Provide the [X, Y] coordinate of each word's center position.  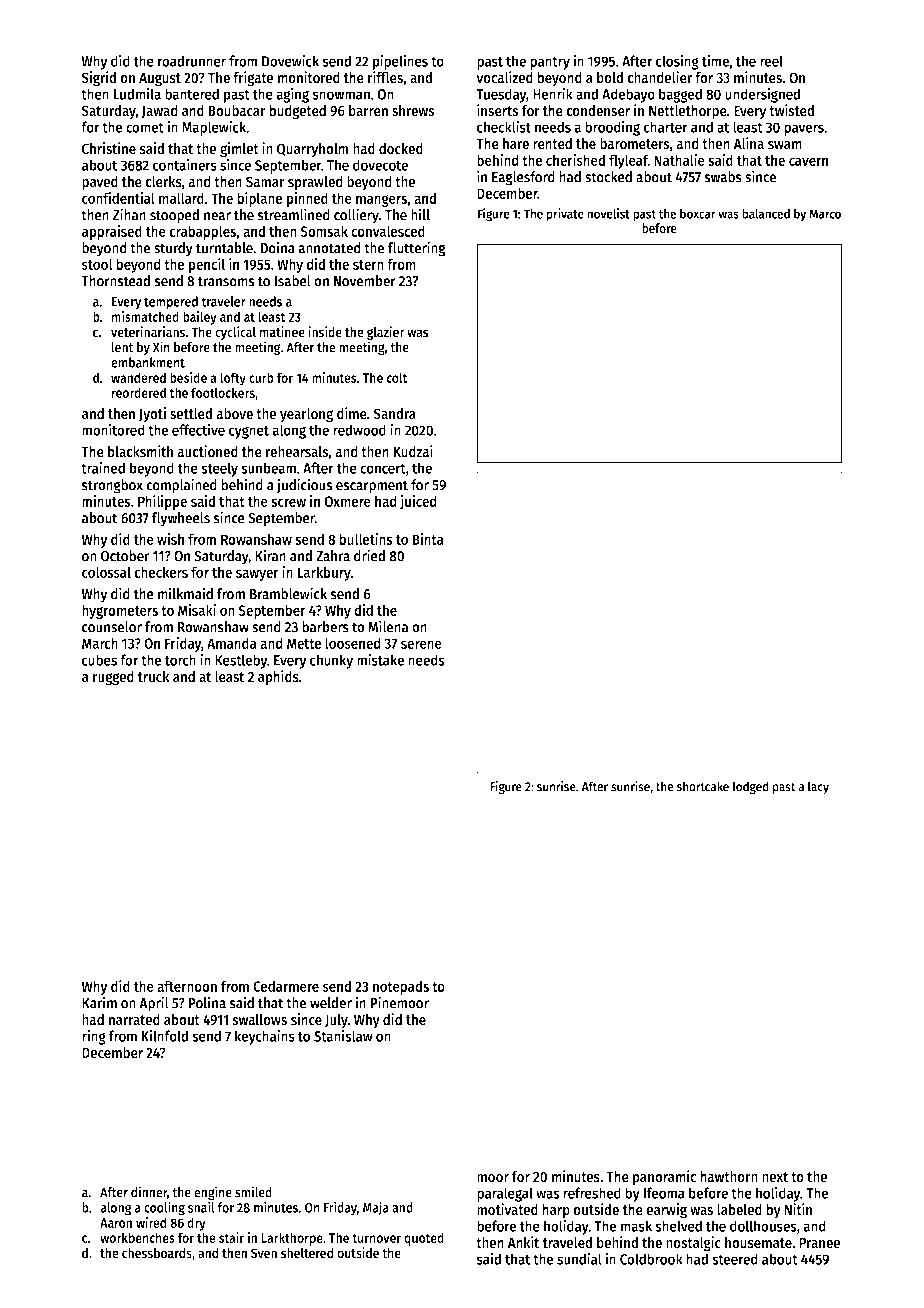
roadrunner [192, 61]
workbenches [137, 1237]
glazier [386, 333]
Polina [207, 1002]
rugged [113, 678]
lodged [751, 787]
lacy [818, 787]
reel [771, 61]
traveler [224, 301]
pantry [550, 63]
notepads [401, 987]
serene [421, 644]
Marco [825, 214]
